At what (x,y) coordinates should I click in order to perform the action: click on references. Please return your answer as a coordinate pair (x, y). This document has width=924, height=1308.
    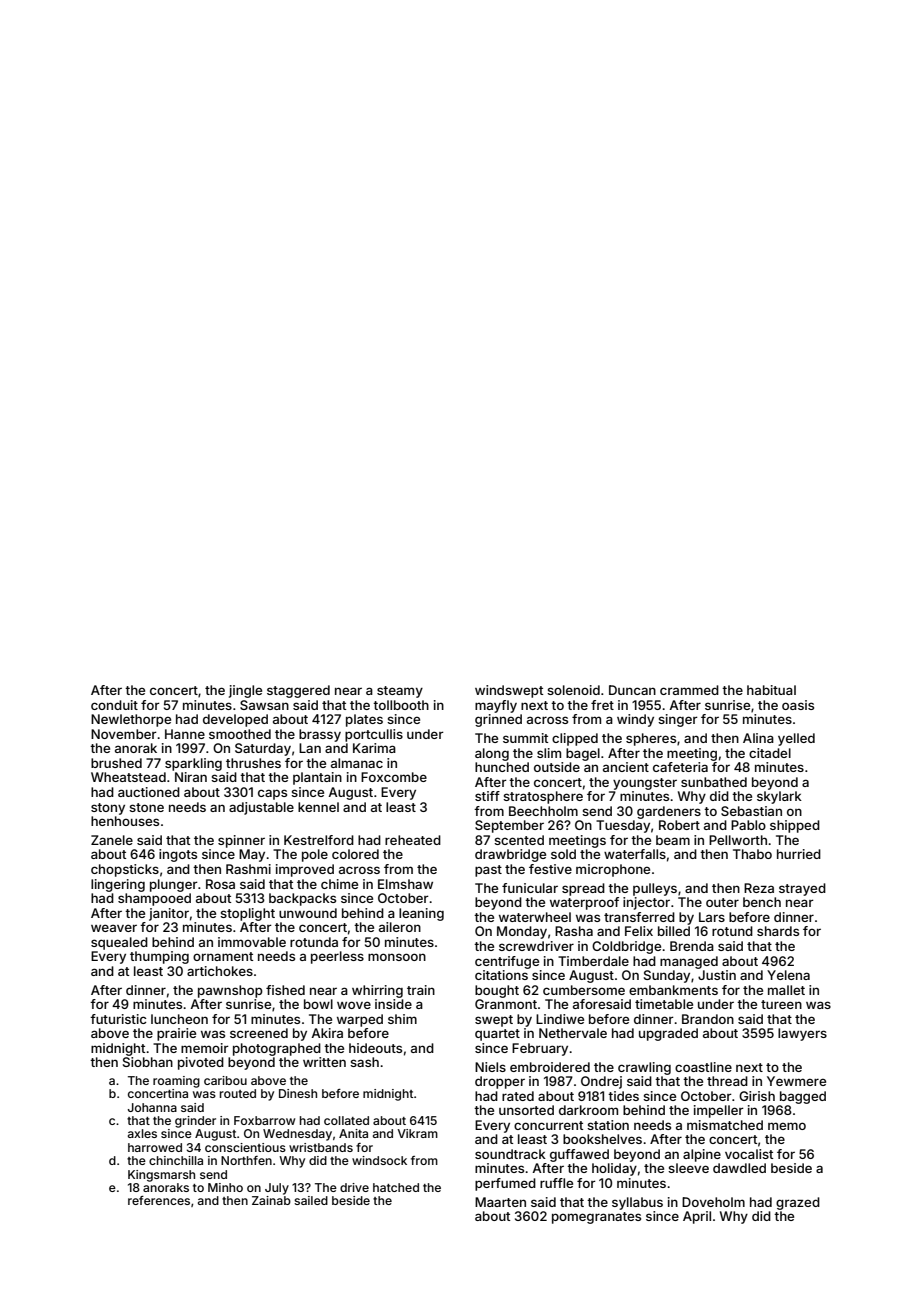
    Looking at the image, I should click on (159, 1200).
